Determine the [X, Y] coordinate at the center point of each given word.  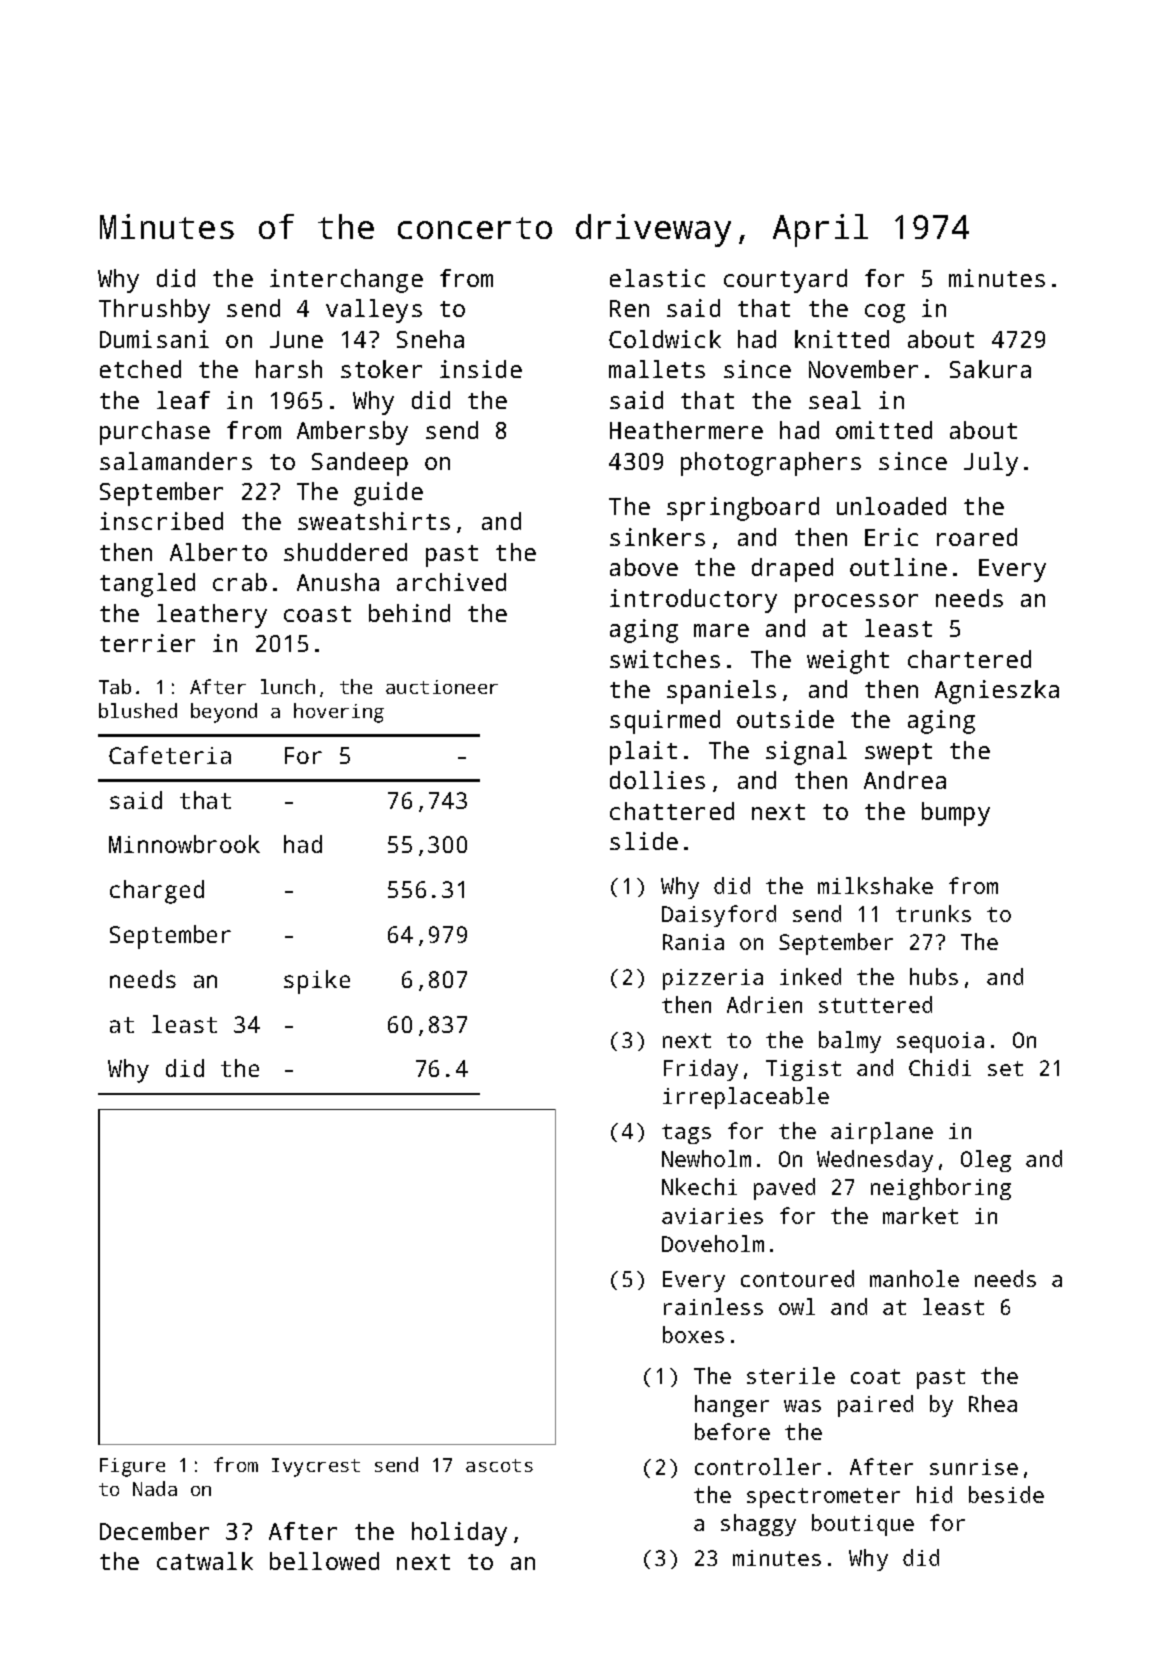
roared [977, 537]
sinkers [657, 537]
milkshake [875, 885]
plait [643, 753]
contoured [797, 1278]
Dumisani [154, 339]
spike [317, 982]
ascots [499, 1465]
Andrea [905, 780]
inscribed [161, 521]
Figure [132, 1467]
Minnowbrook [184, 844]
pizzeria [713, 979]
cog [885, 313]
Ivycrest [316, 1467]
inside [481, 369]
